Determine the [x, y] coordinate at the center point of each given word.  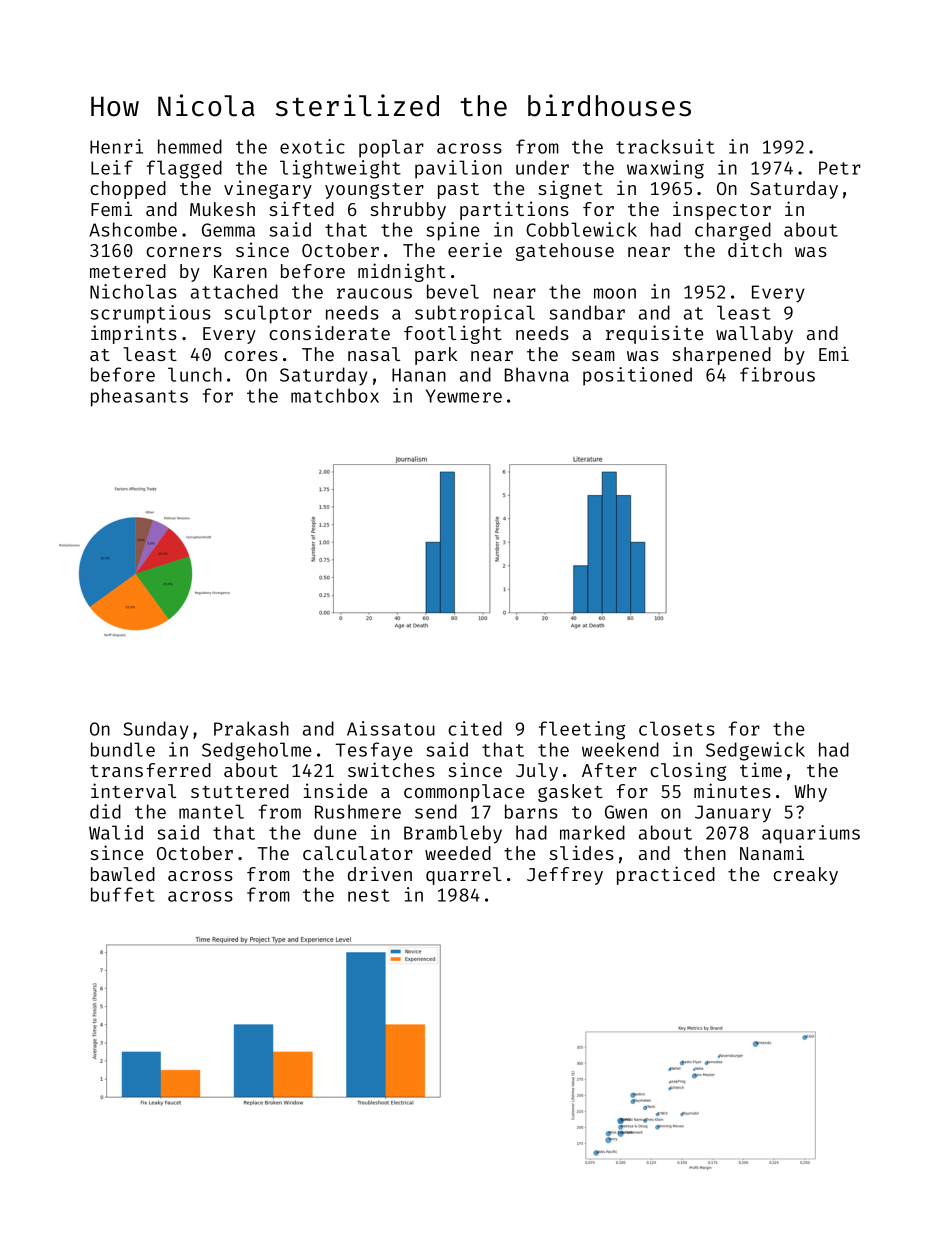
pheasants [139, 397]
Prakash [251, 728]
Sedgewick [755, 751]
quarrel [463, 876]
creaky [805, 876]
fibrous [777, 374]
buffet [123, 894]
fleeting [582, 730]
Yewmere [464, 396]
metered [128, 271]
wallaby [754, 335]
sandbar [587, 312]
